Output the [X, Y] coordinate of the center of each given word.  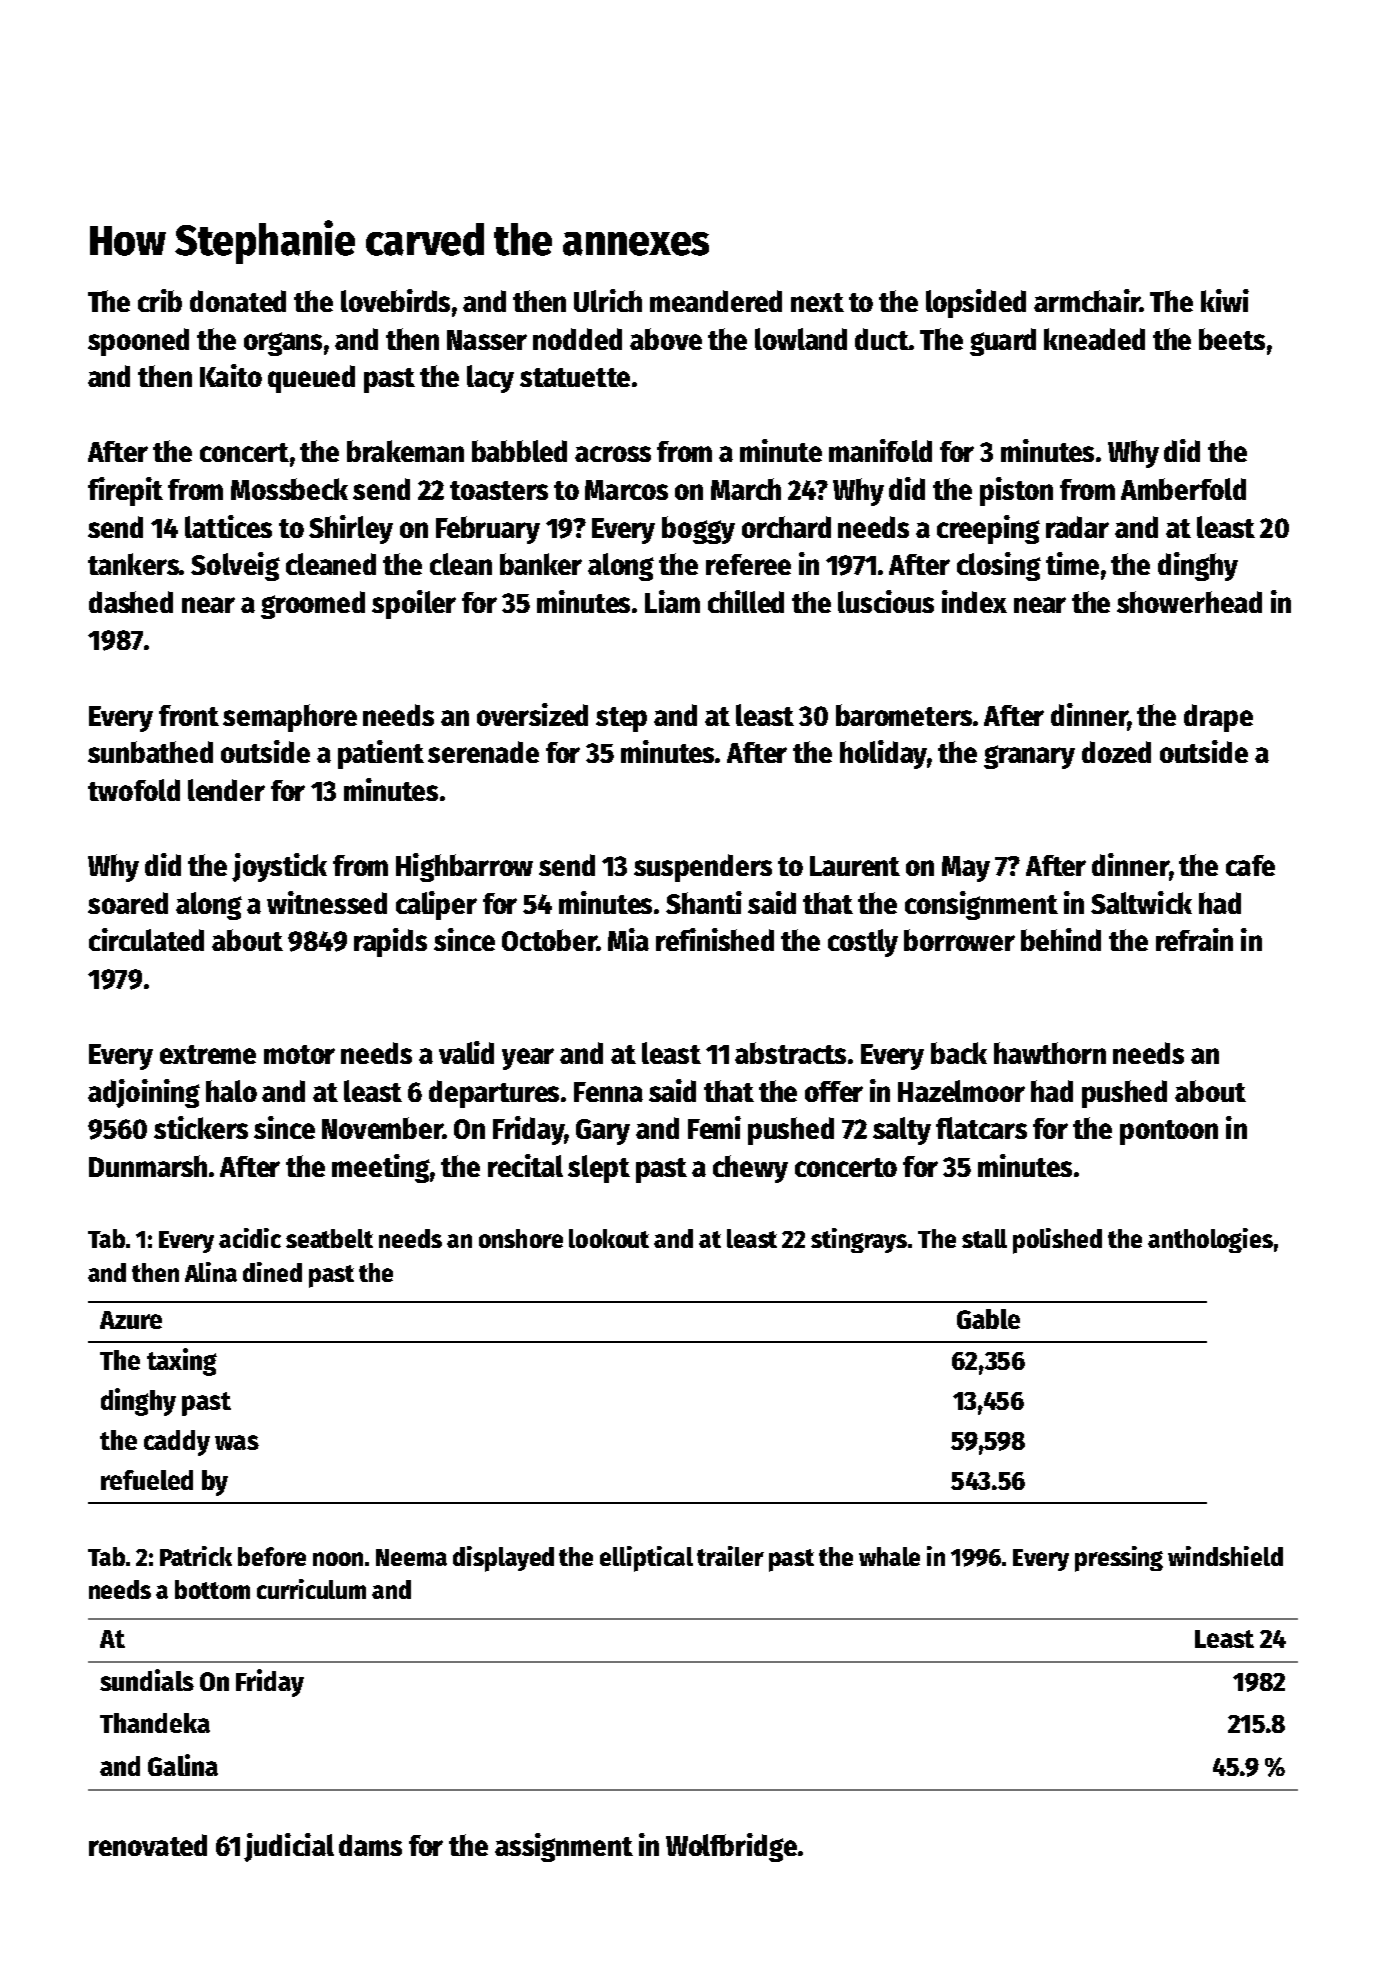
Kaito [231, 375]
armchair [1087, 300]
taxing [182, 1362]
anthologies [1210, 1240]
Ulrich [608, 300]
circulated [146, 939]
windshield [1225, 1556]
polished [1057, 1241]
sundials [147, 1680]
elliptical [646, 1559]
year [528, 1059]
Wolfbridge [731, 1847]
